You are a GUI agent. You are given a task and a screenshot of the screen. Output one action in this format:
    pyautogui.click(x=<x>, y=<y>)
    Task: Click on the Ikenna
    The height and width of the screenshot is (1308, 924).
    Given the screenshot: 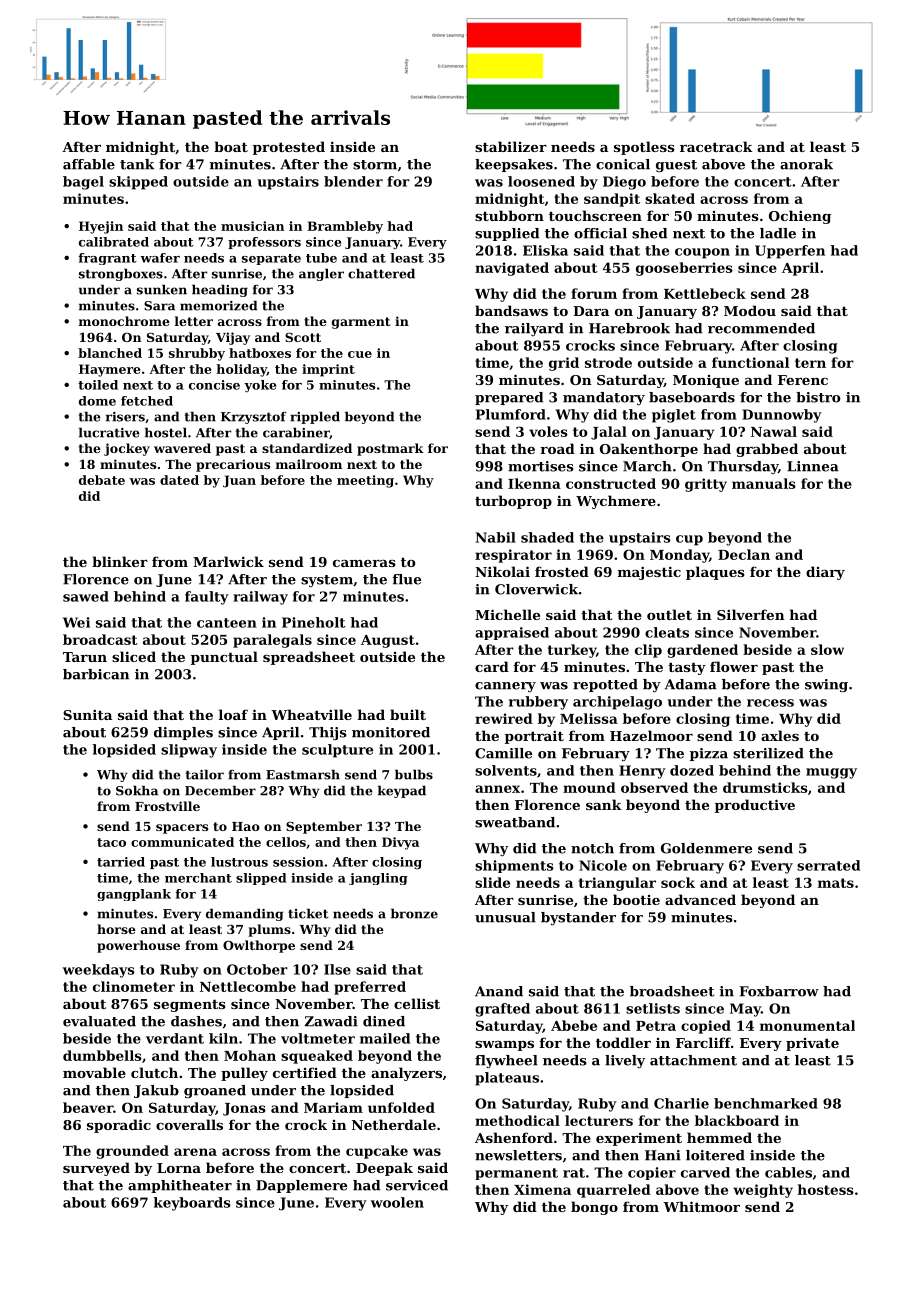 What is the action you would take?
    pyautogui.click(x=534, y=483)
